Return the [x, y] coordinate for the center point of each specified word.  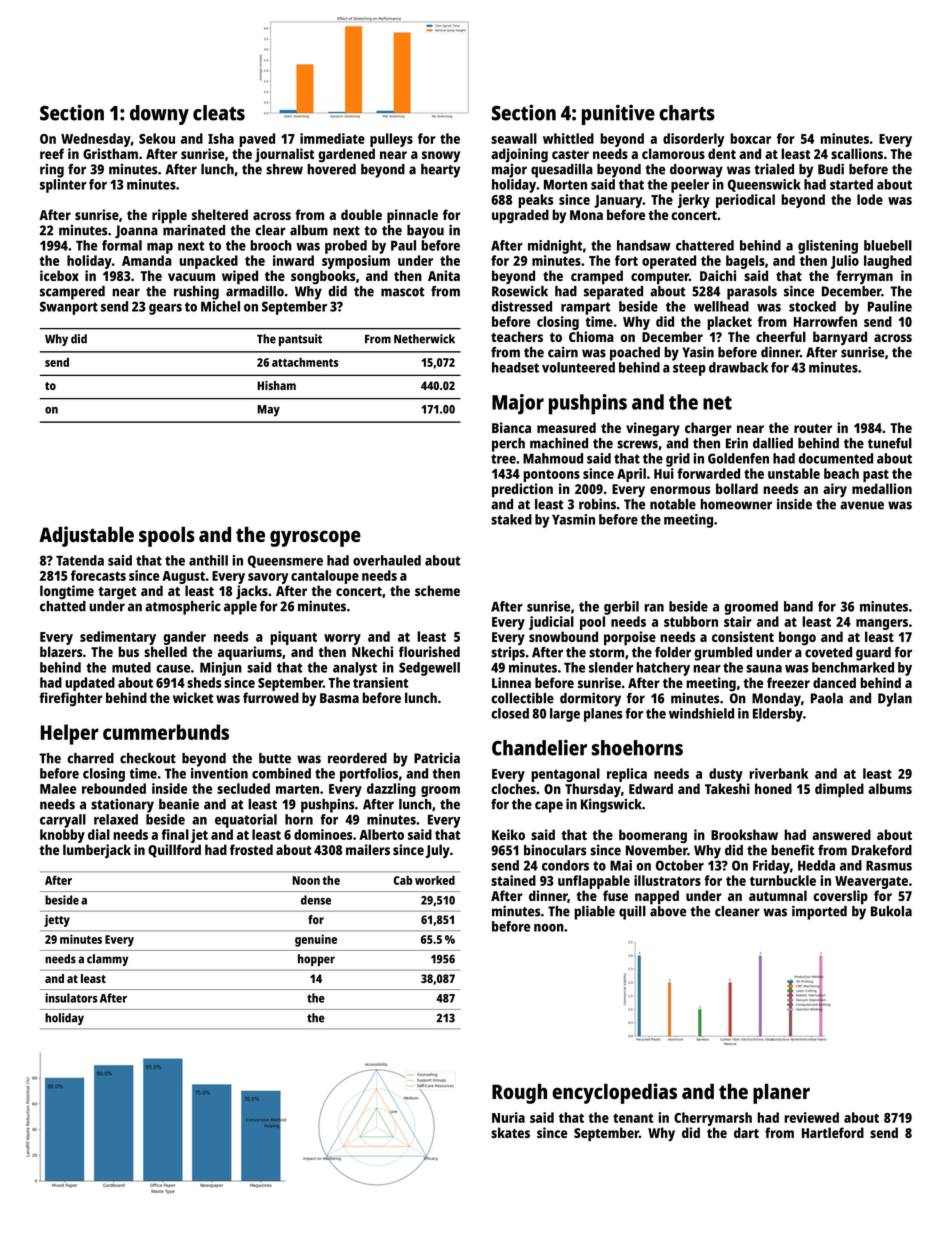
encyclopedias [614, 1093]
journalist [284, 155]
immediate [332, 138]
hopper [316, 960]
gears [165, 309]
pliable [594, 912]
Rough [519, 1094]
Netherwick [424, 339]
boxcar [750, 138]
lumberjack [97, 851]
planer [781, 1094]
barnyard [840, 338]
